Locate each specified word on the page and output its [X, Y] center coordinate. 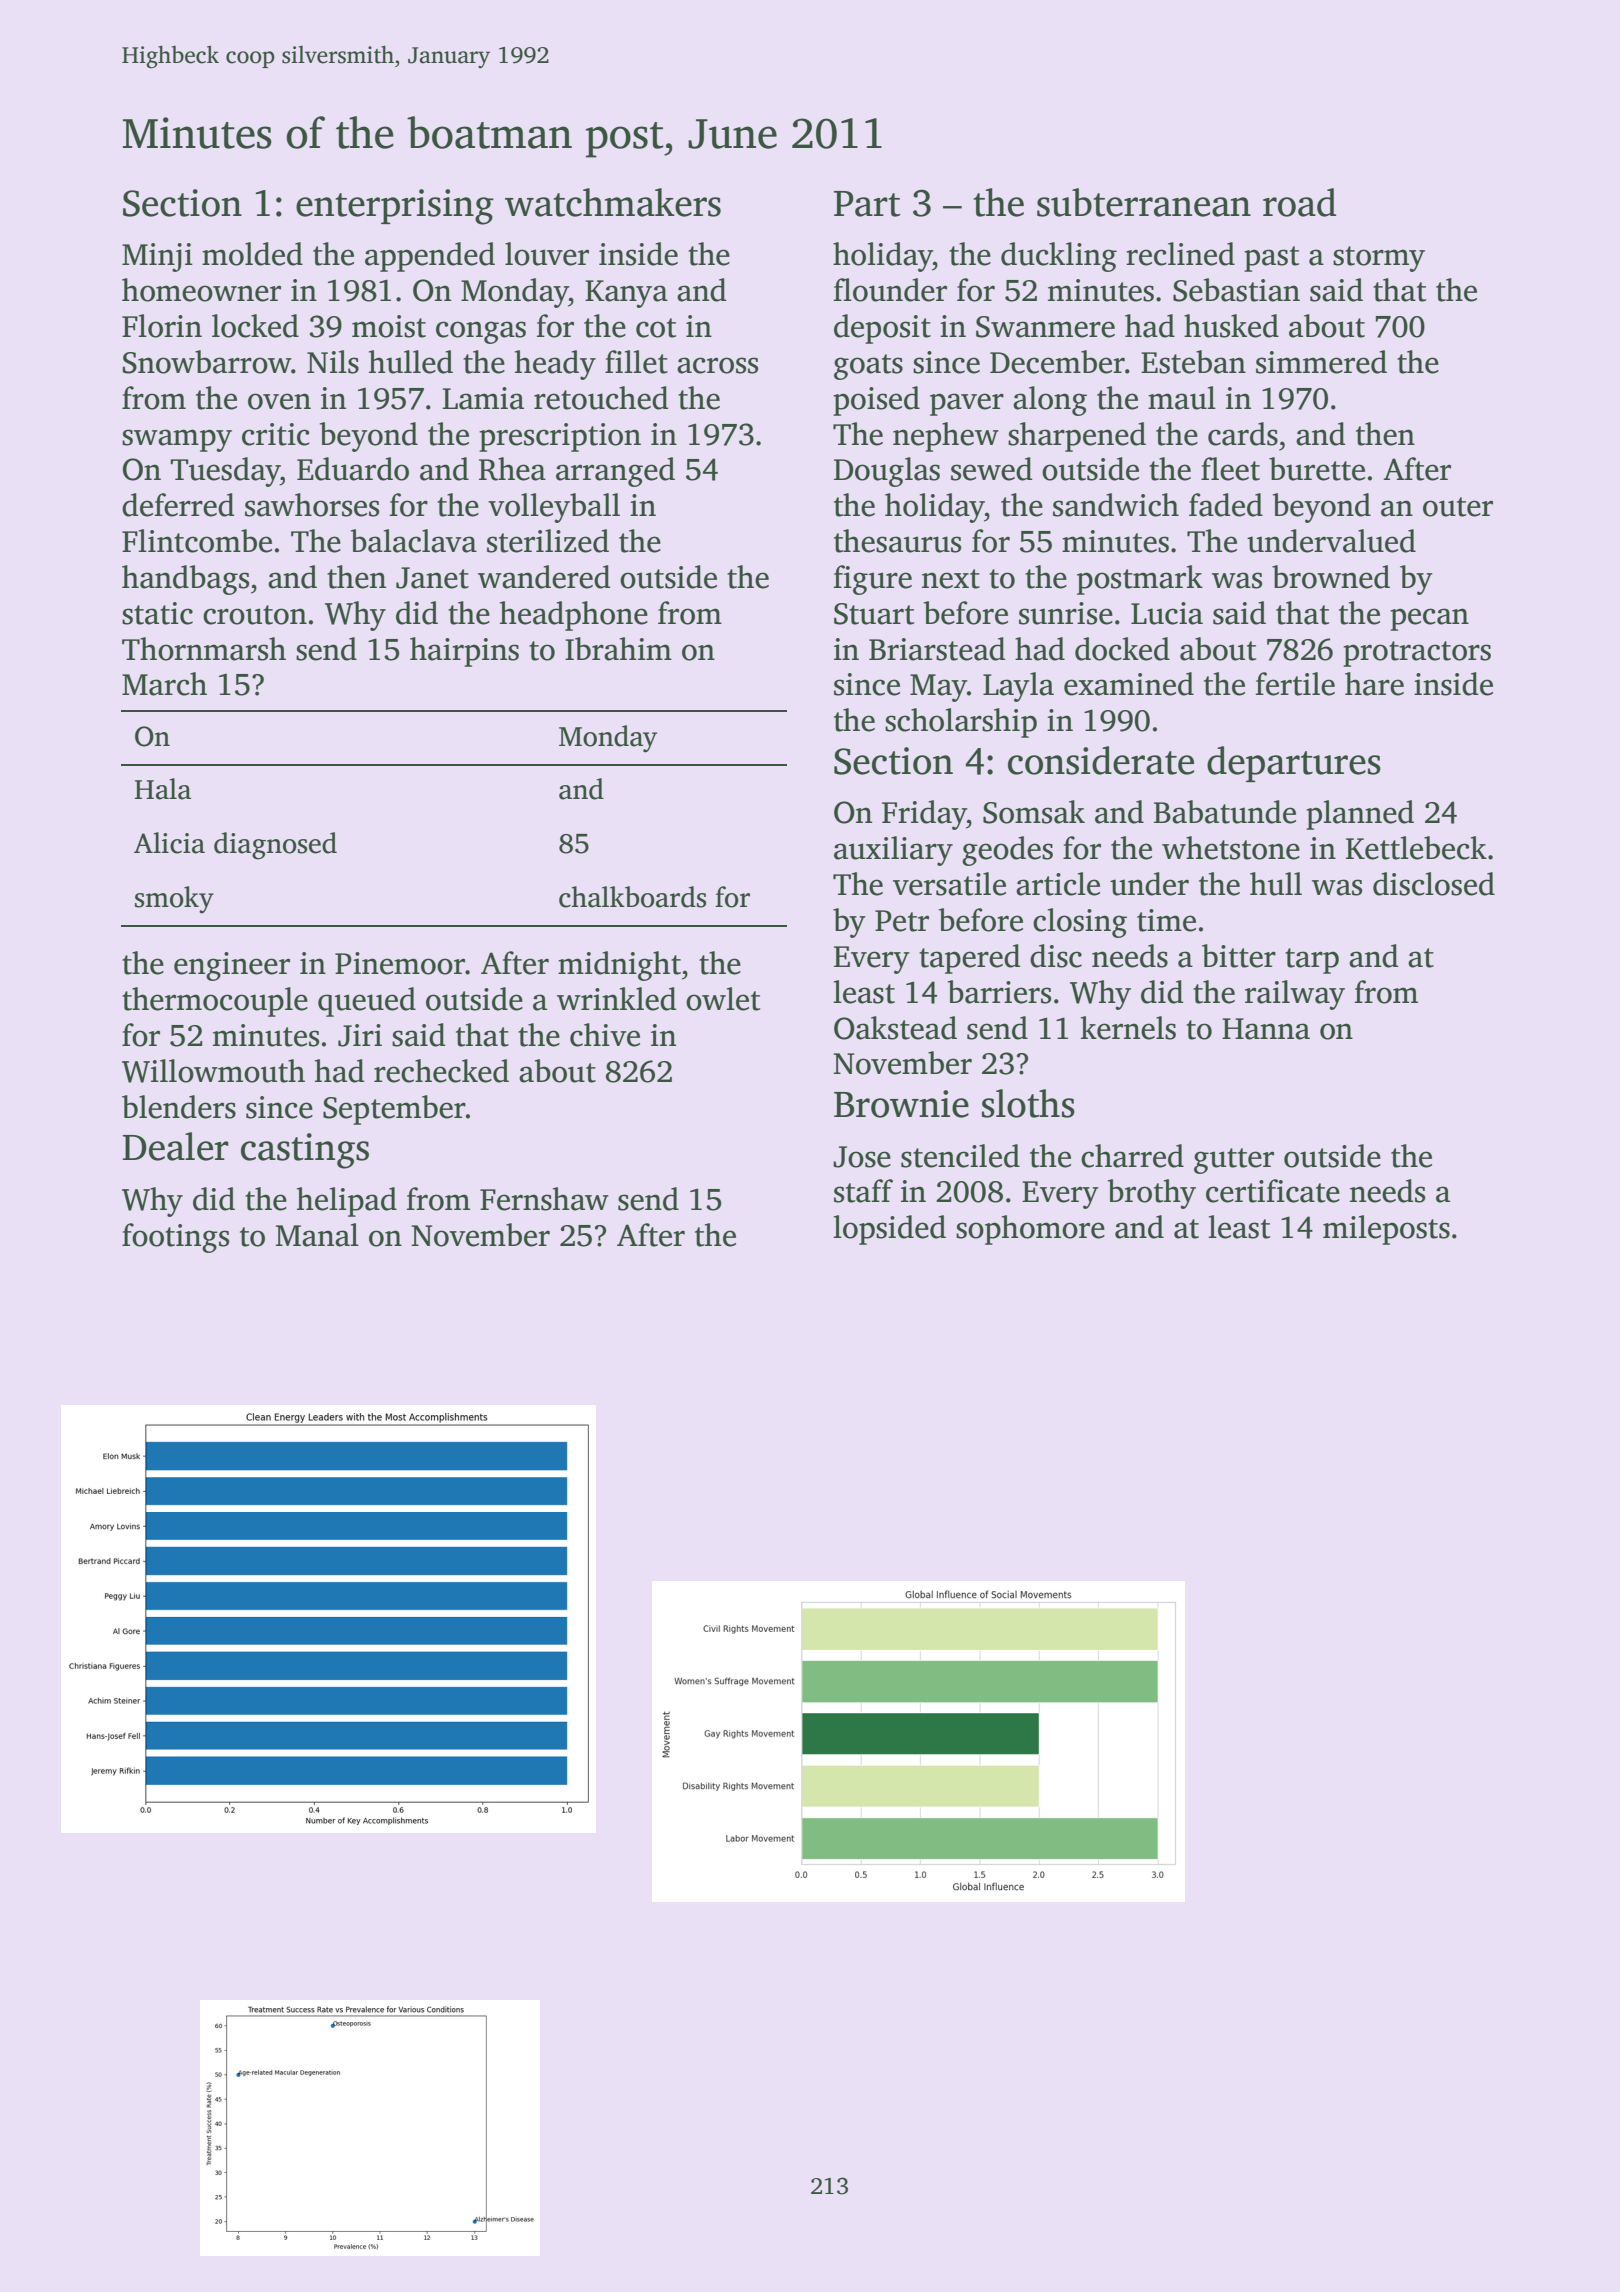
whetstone [1231, 848]
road [1299, 202]
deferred [178, 505]
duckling [1059, 257]
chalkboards [632, 897]
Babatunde [1225, 812]
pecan [1429, 619]
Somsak [1034, 812]
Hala [163, 789]
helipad [347, 1202]
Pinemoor [400, 963]
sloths [1028, 1103]
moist [389, 326]
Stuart [874, 614]
